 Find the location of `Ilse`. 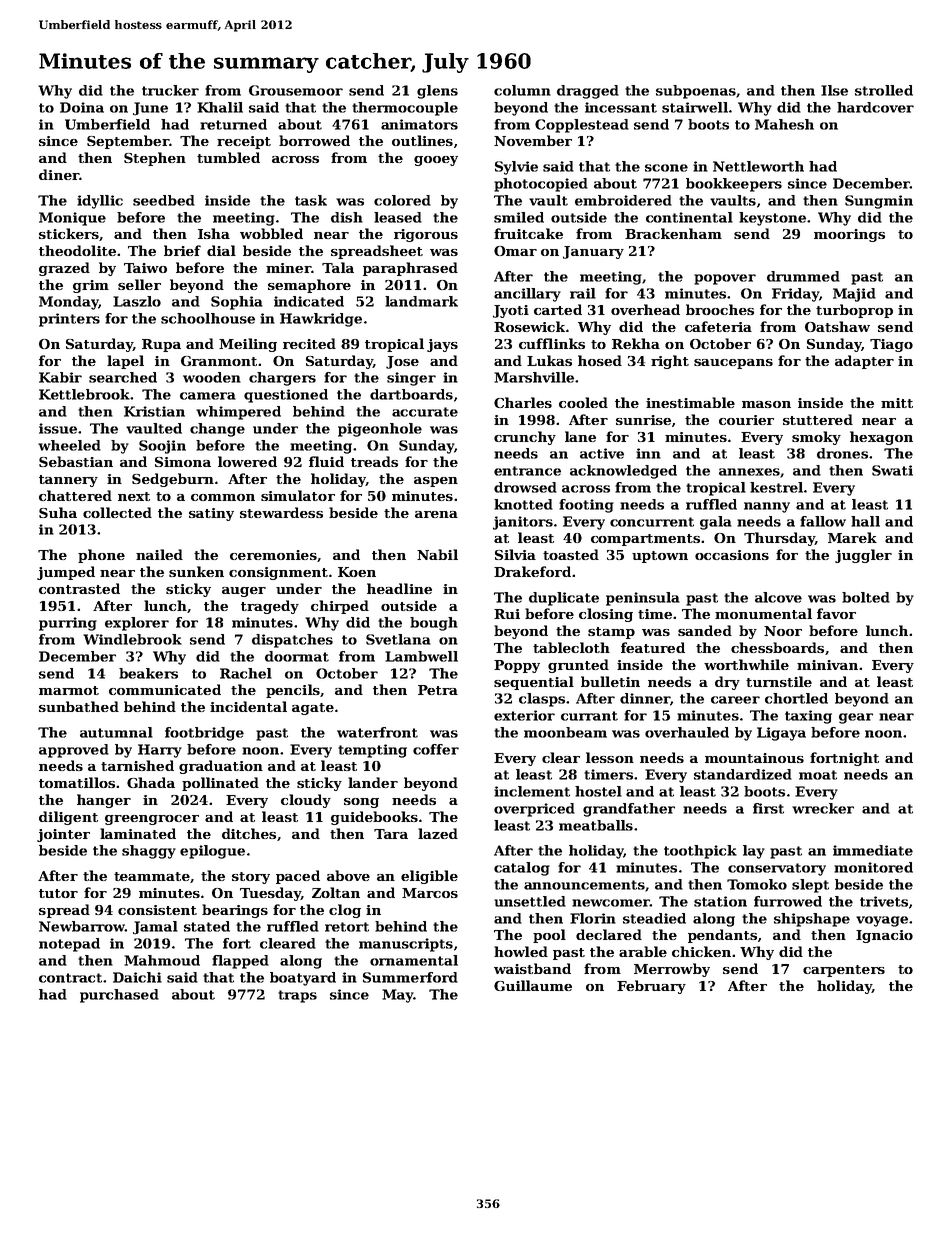

Ilse is located at coordinates (834, 90).
